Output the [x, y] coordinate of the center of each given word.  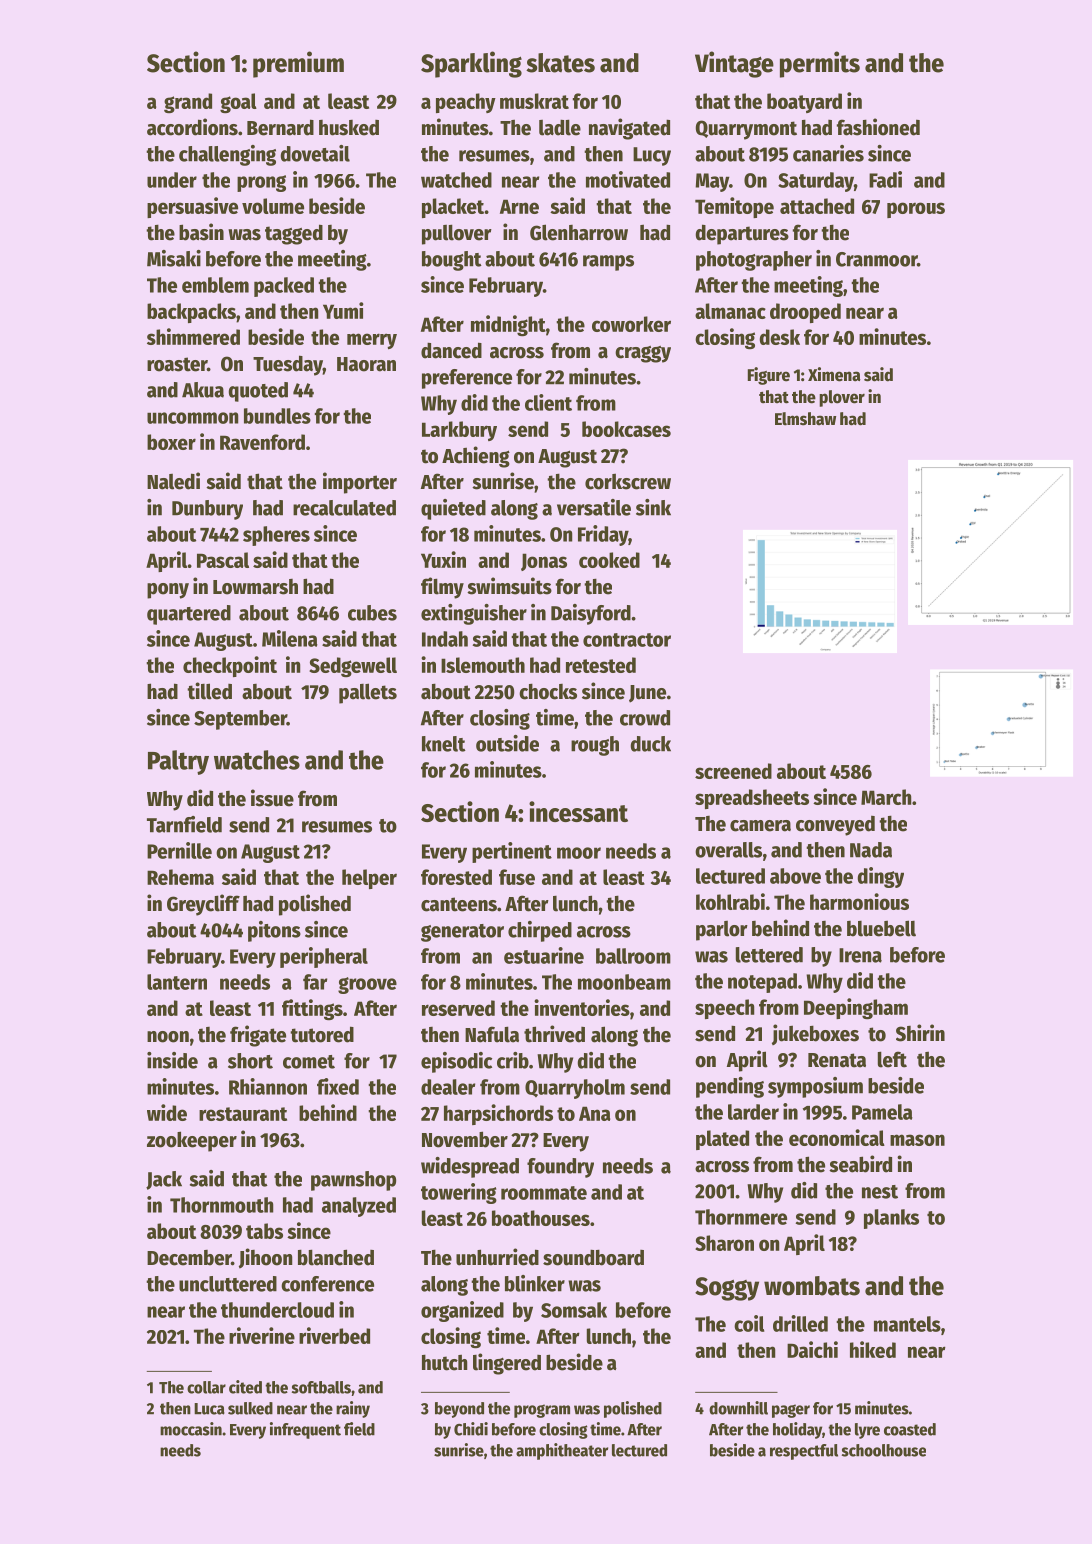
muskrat [534, 101]
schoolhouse [884, 1450]
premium [298, 64]
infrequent [305, 1430]
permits [820, 64]
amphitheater [562, 1451]
